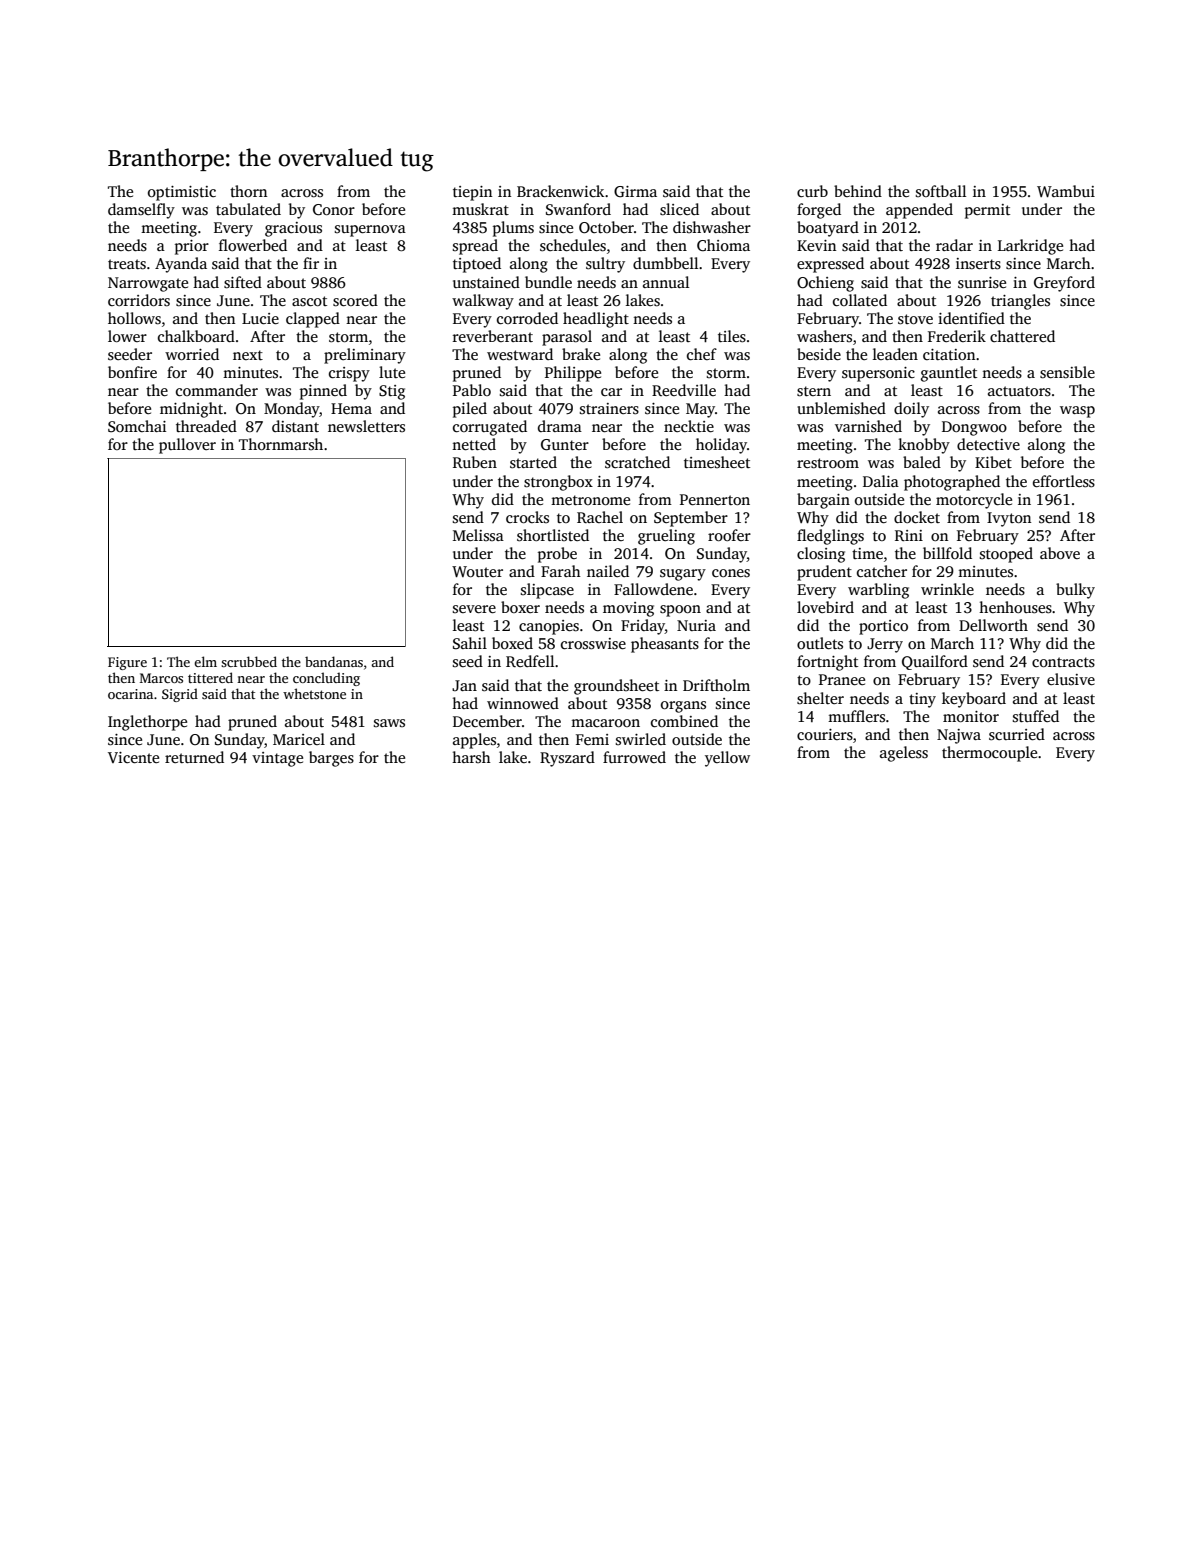  What do you see at coordinates (249, 661) in the document?
I see `scrubbed` at bounding box center [249, 661].
